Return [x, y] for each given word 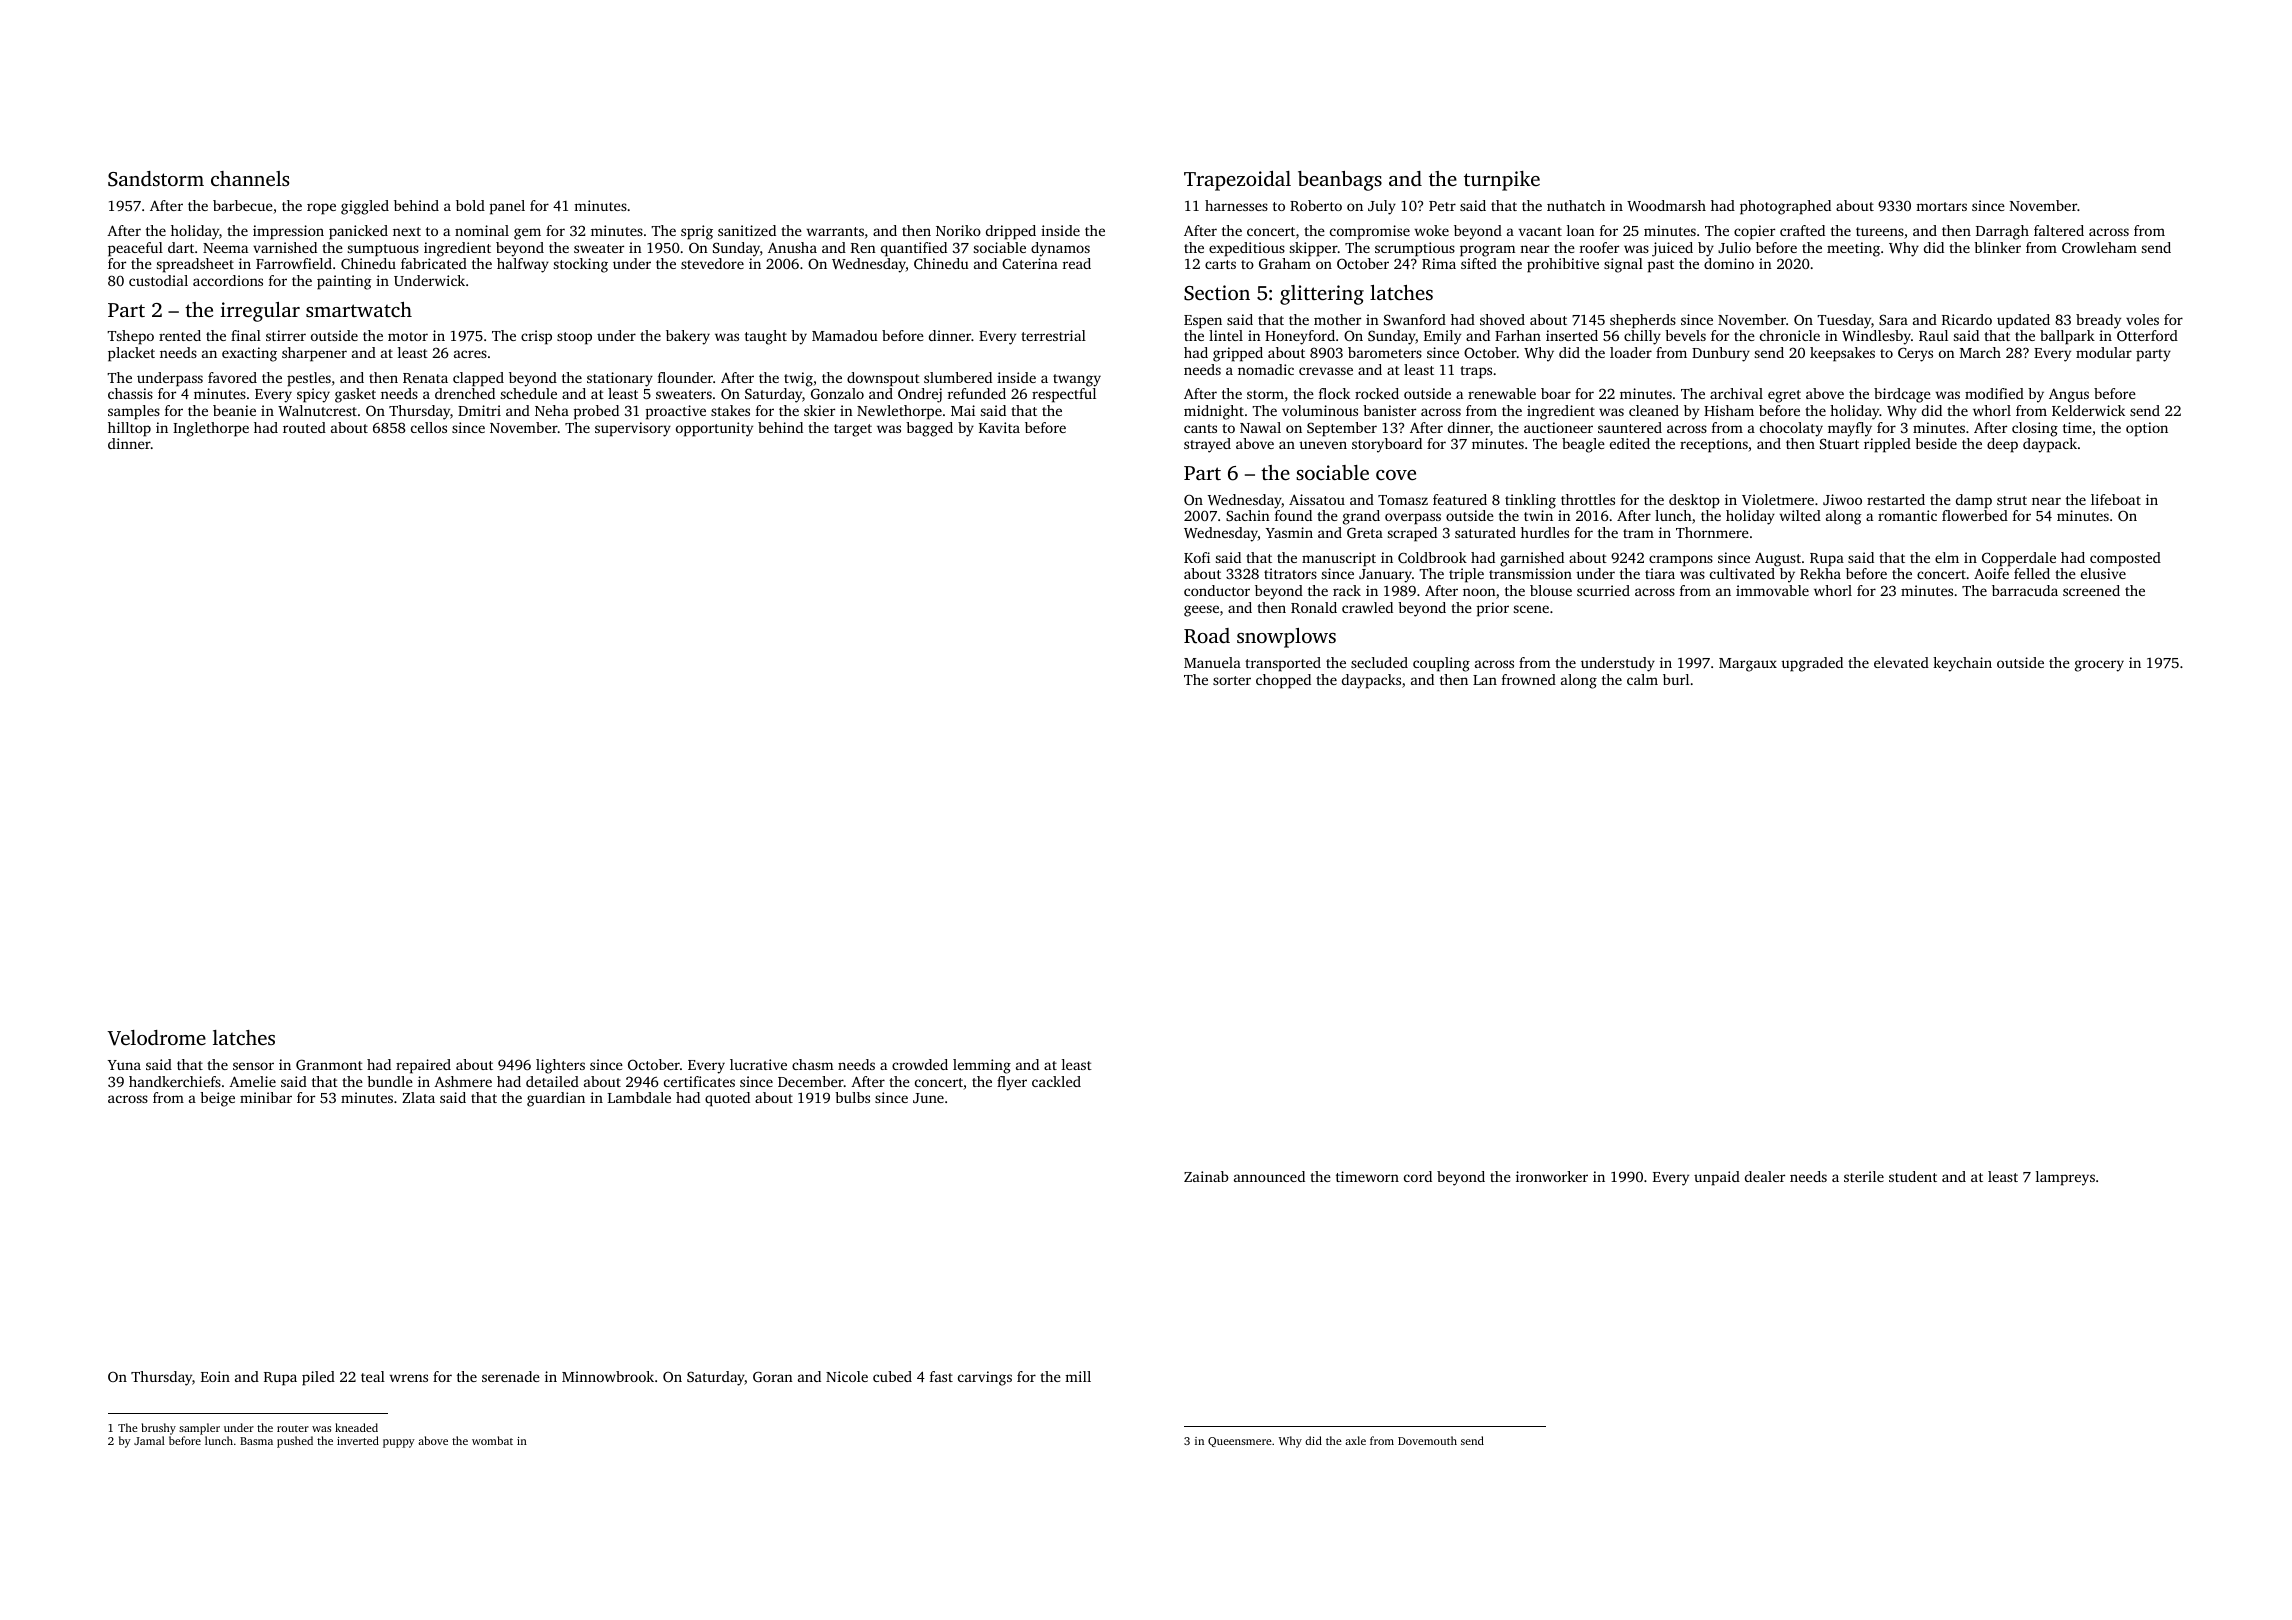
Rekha [1820, 573]
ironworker [1552, 1176]
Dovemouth [1427, 1440]
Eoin [215, 1376]
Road [1207, 636]
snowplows [1286, 638]
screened [2091, 590]
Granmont [329, 1064]
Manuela [1212, 662]
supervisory [633, 429]
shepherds [1643, 321]
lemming [982, 1066]
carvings [985, 1378]
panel [507, 207]
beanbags [1340, 181]
